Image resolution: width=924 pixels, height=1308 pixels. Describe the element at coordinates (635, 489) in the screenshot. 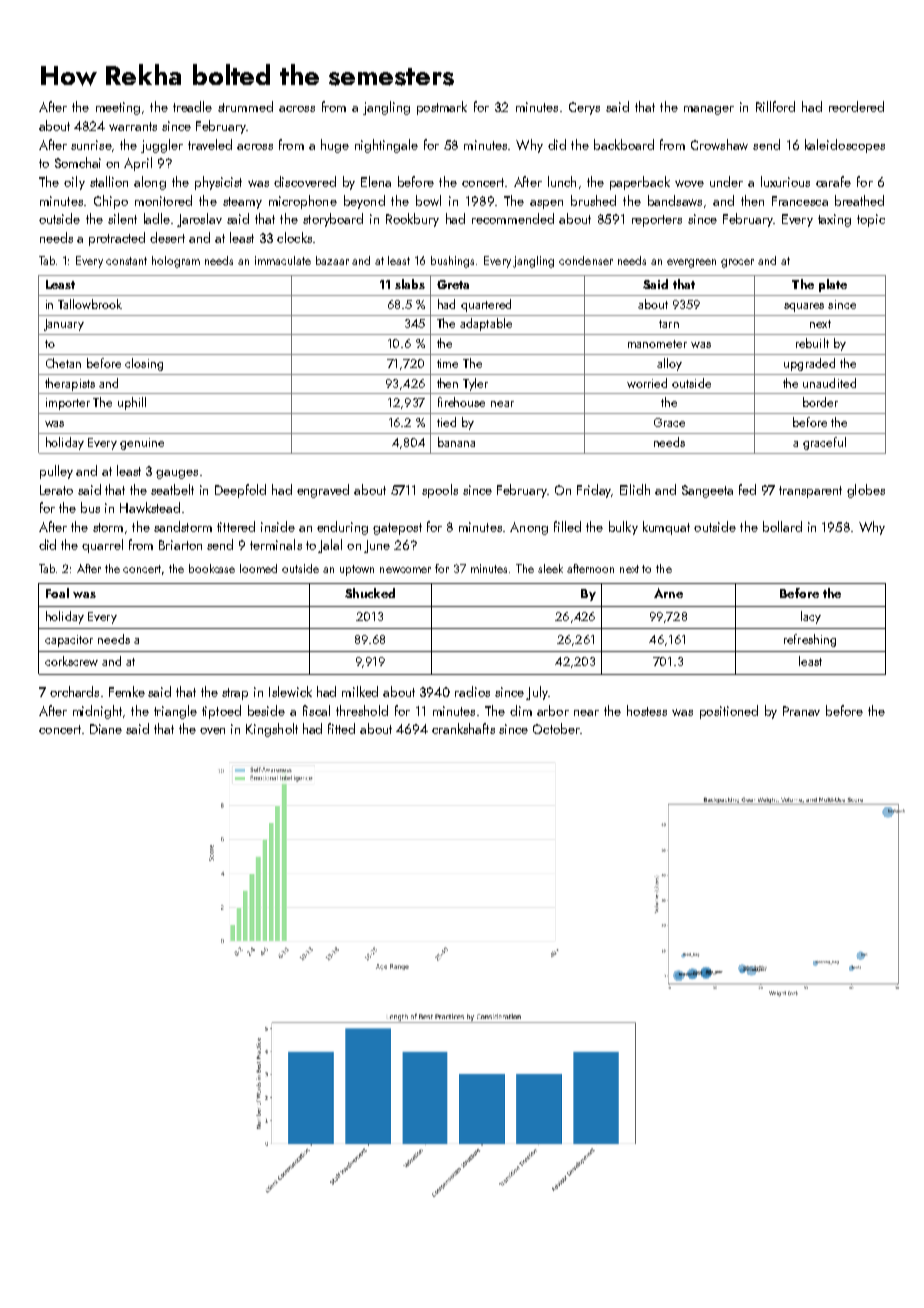

I see `Eilidh` at that location.
